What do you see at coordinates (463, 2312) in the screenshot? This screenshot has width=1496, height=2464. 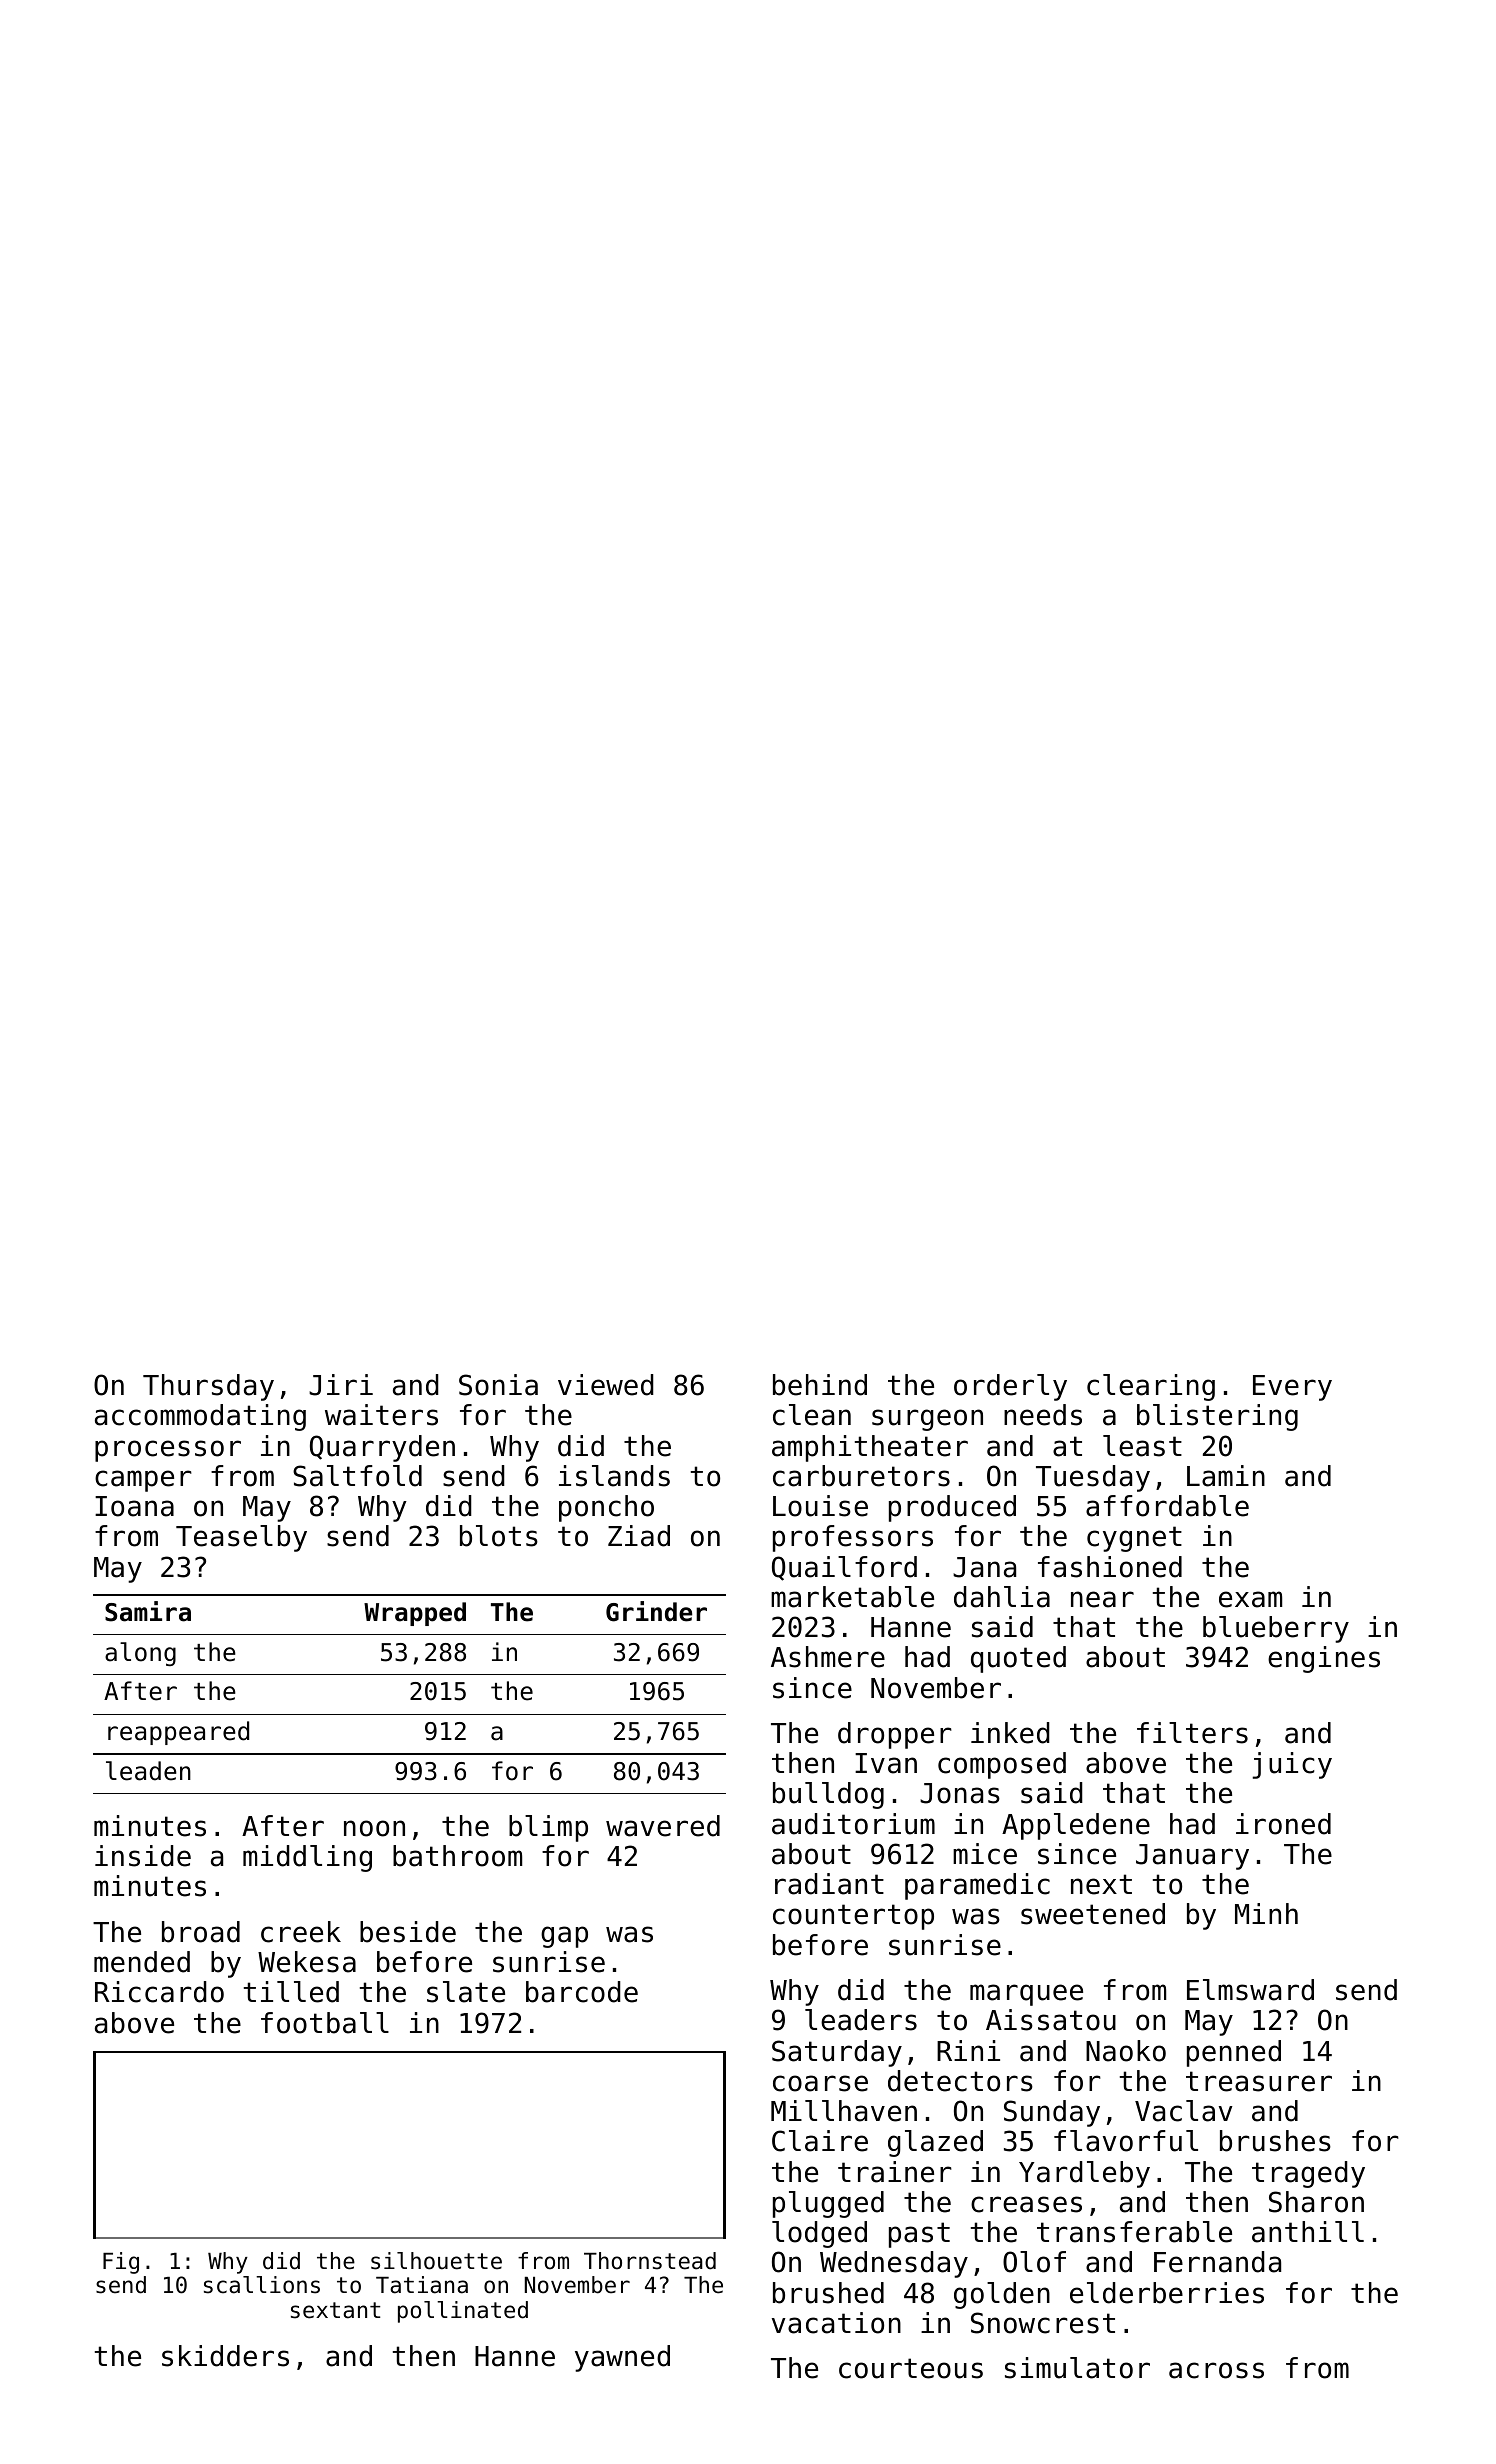 I see `pollinated` at bounding box center [463, 2312].
